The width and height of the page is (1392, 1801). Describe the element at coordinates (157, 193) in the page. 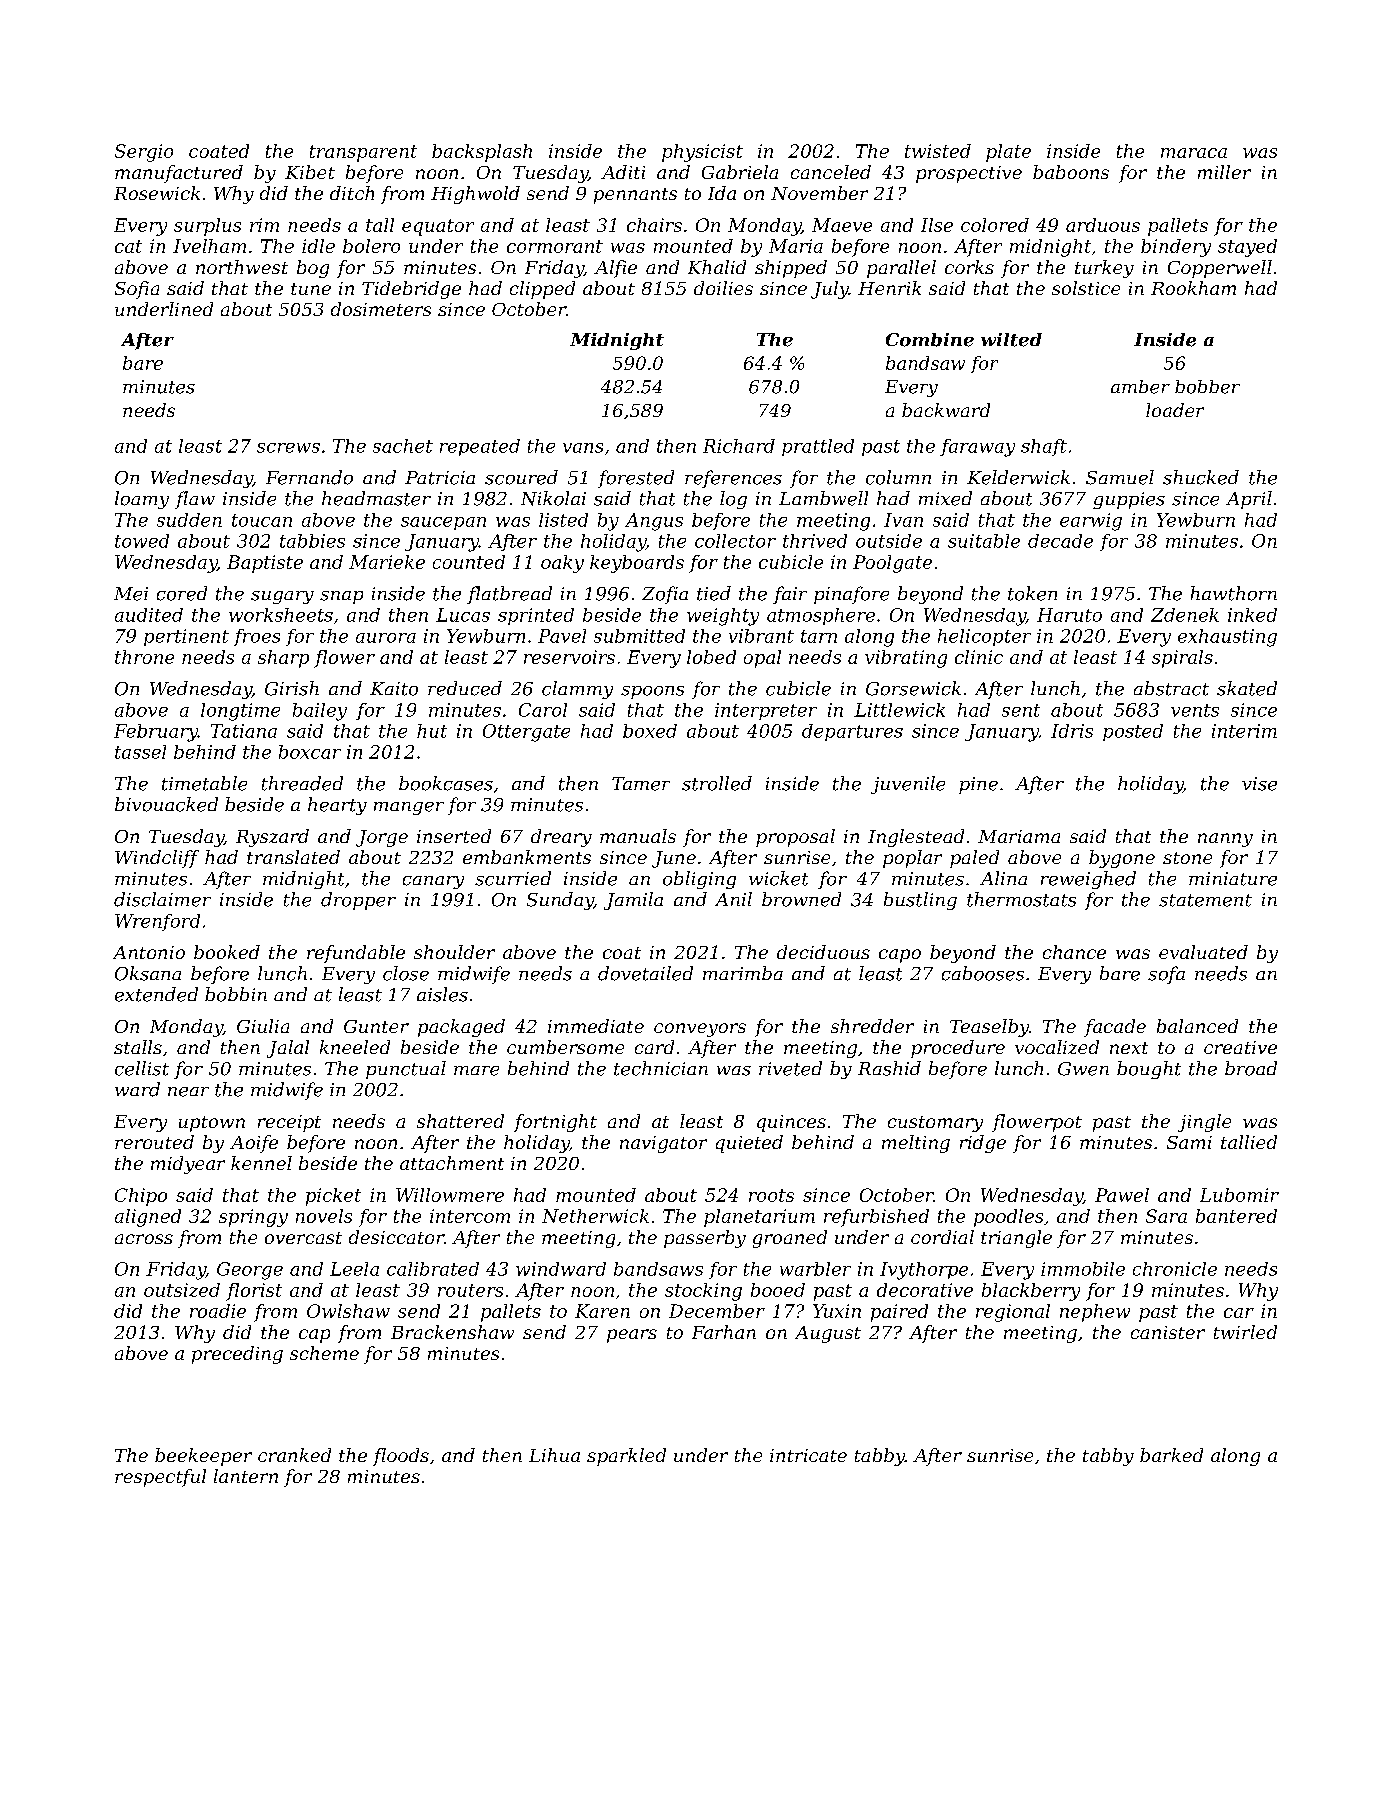

I see `Rosewick` at that location.
